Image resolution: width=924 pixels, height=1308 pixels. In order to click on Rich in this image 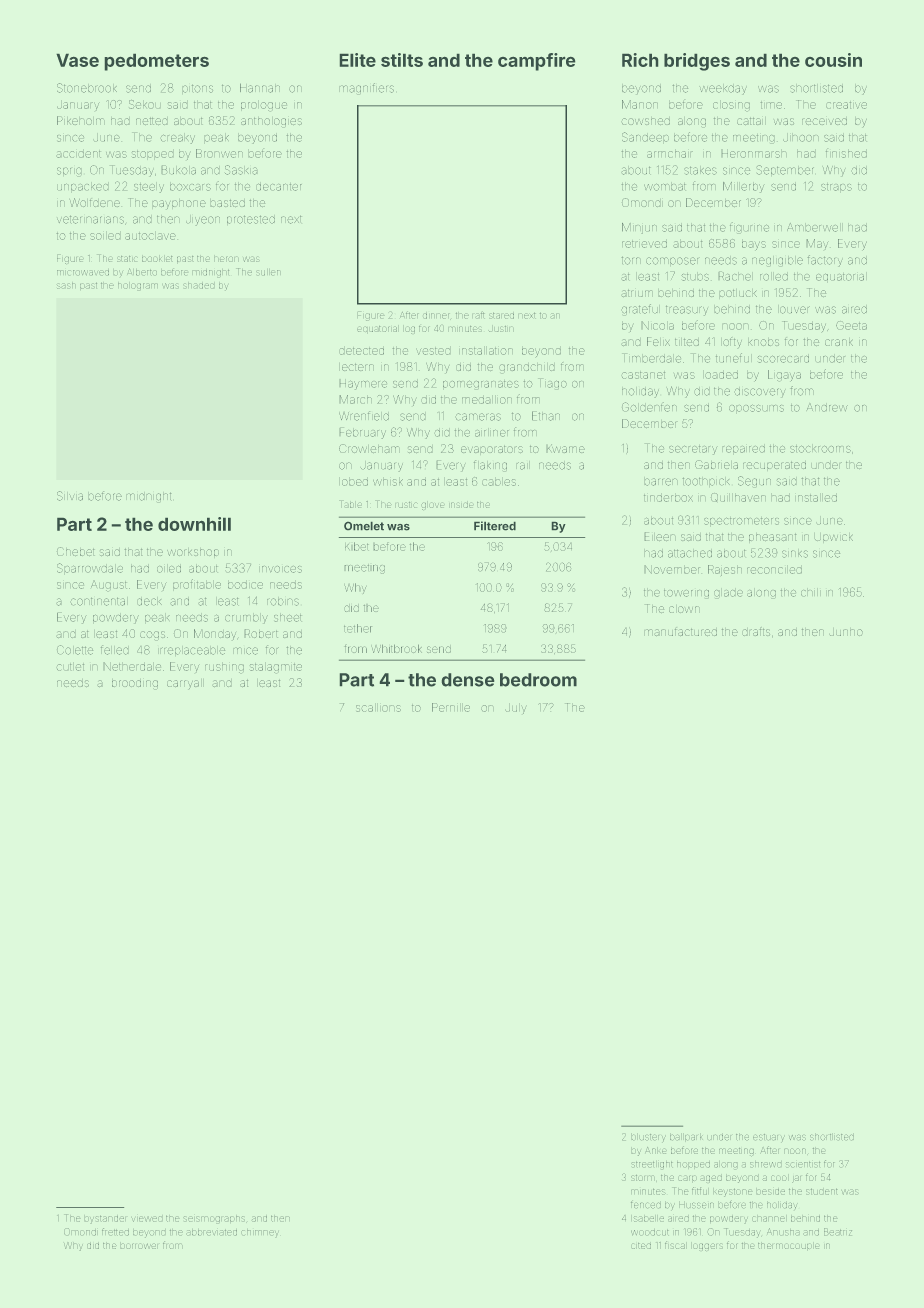, I will do `click(640, 60)`.
